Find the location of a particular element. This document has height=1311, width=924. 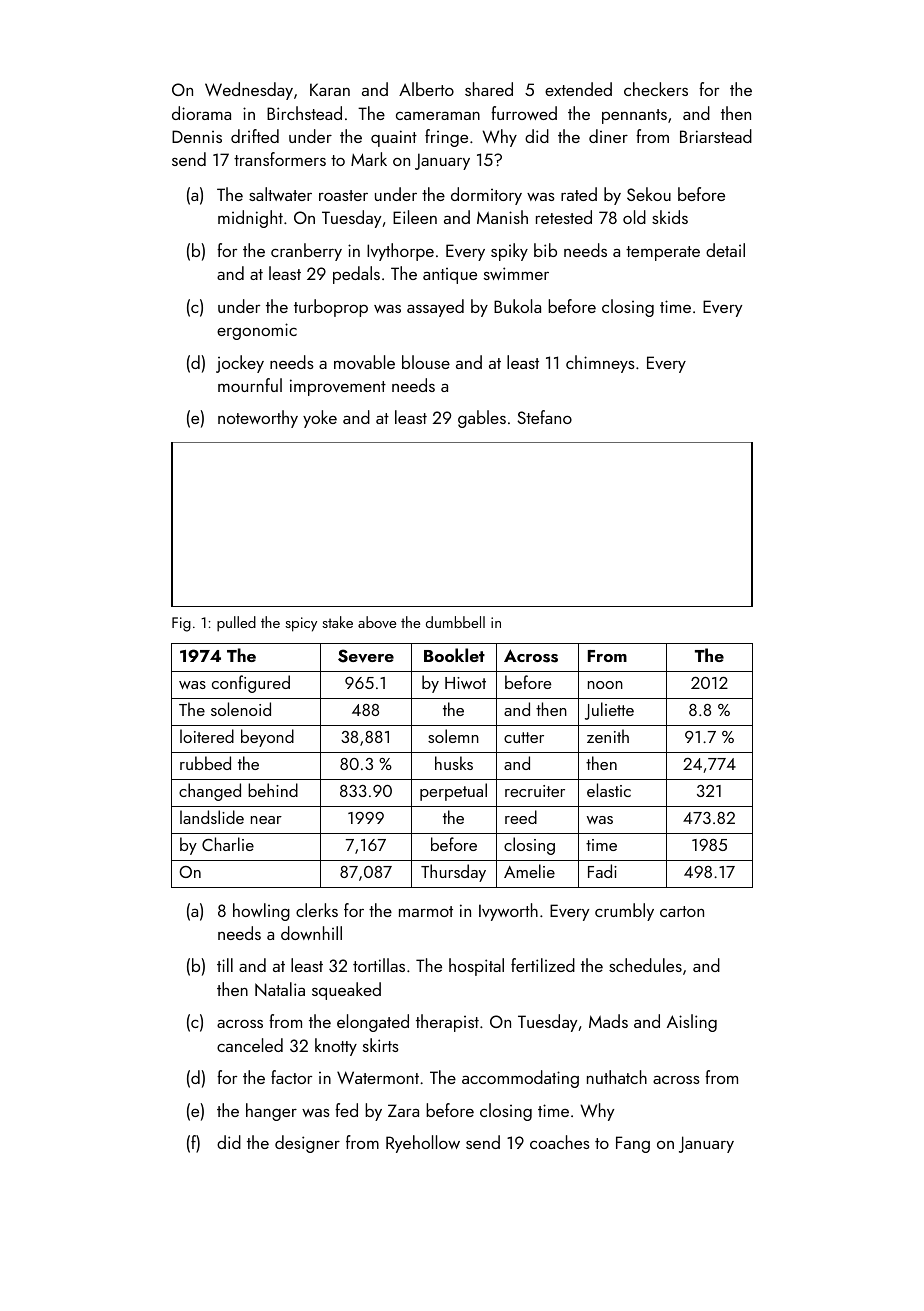

chimneys is located at coordinates (600, 364).
